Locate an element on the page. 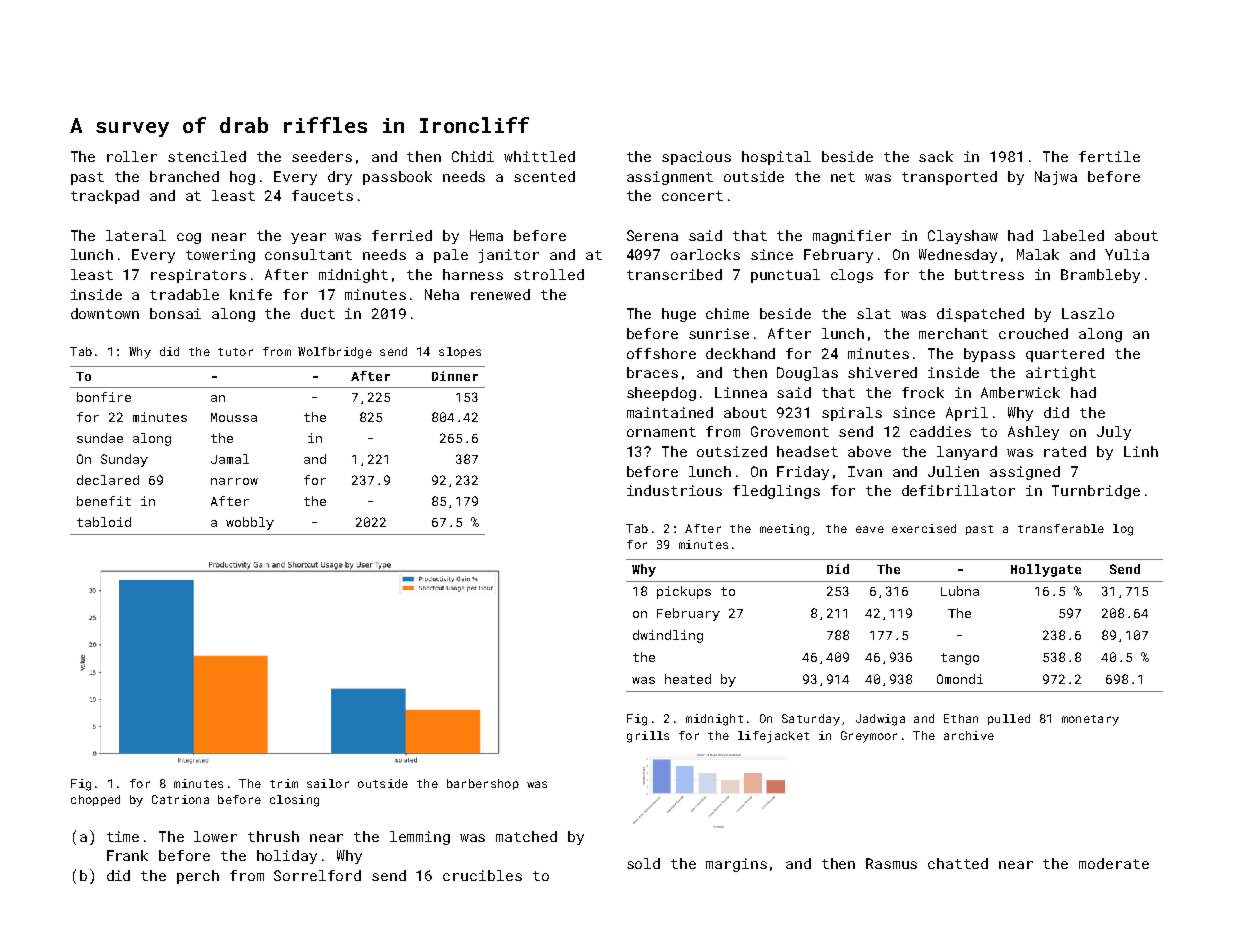  dwindling is located at coordinates (668, 636).
